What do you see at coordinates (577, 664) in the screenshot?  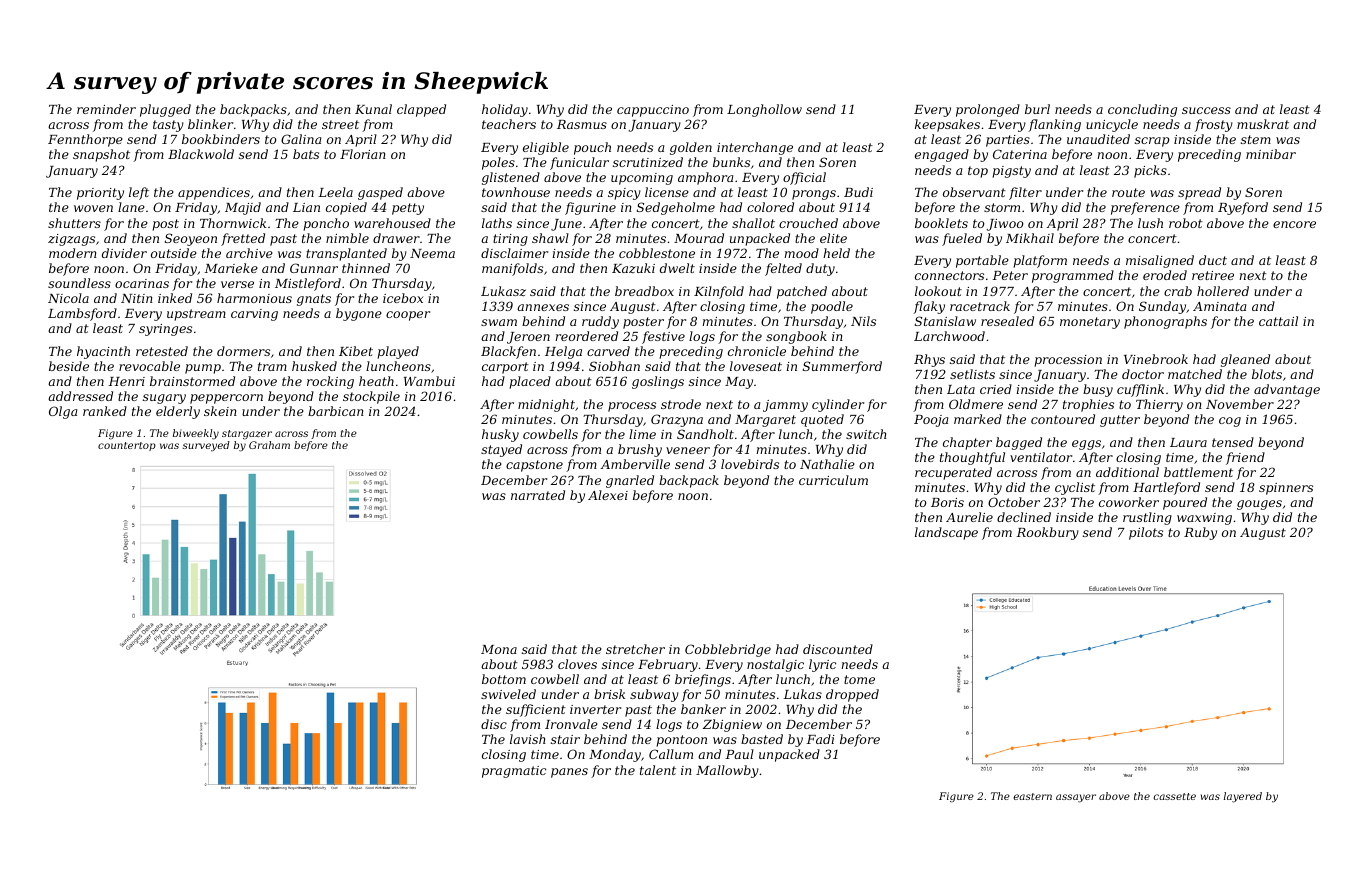 I see `cloves` at bounding box center [577, 664].
